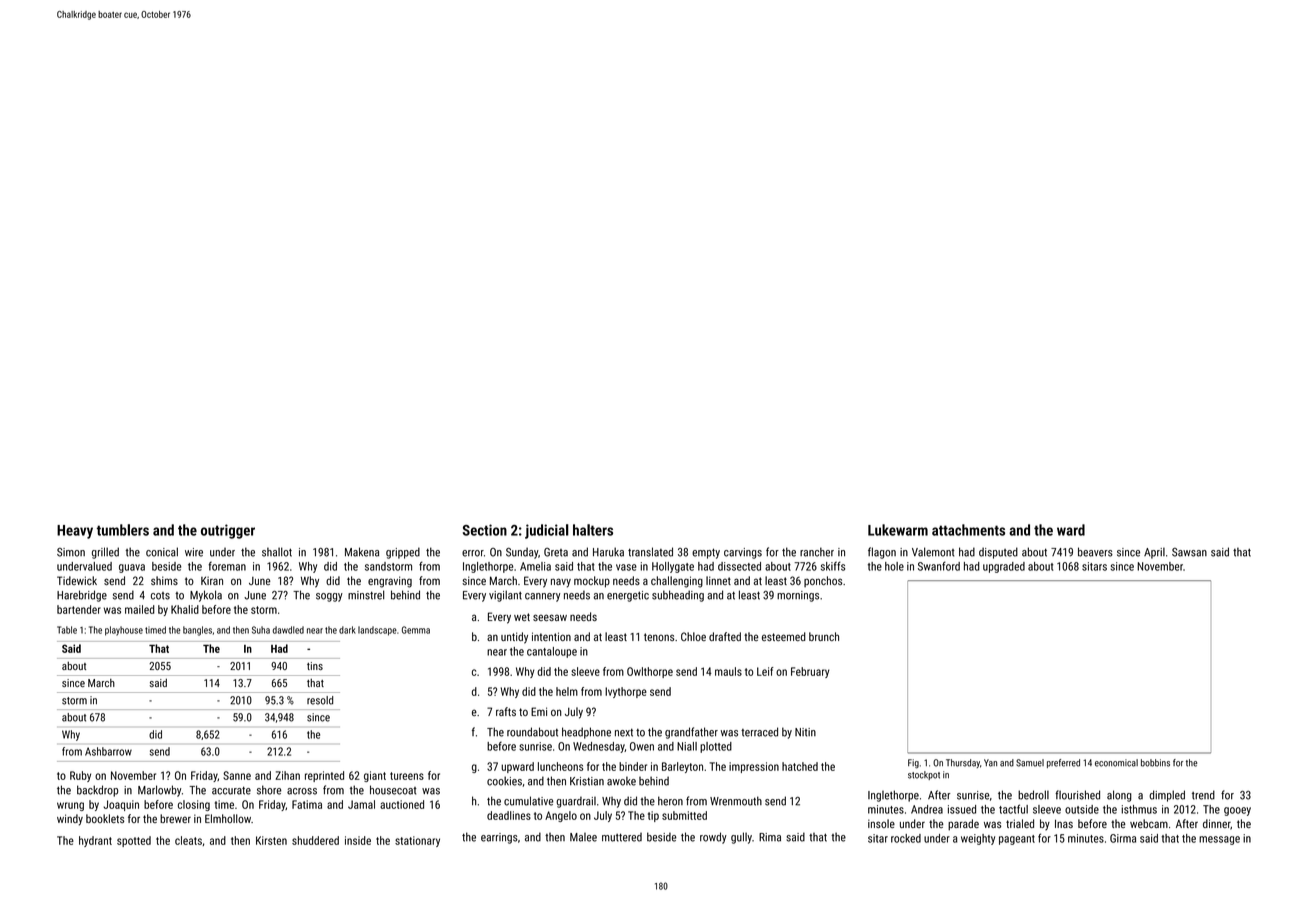 This document has width=1308, height=924. What do you see at coordinates (1154, 553) in the document?
I see `April` at bounding box center [1154, 553].
